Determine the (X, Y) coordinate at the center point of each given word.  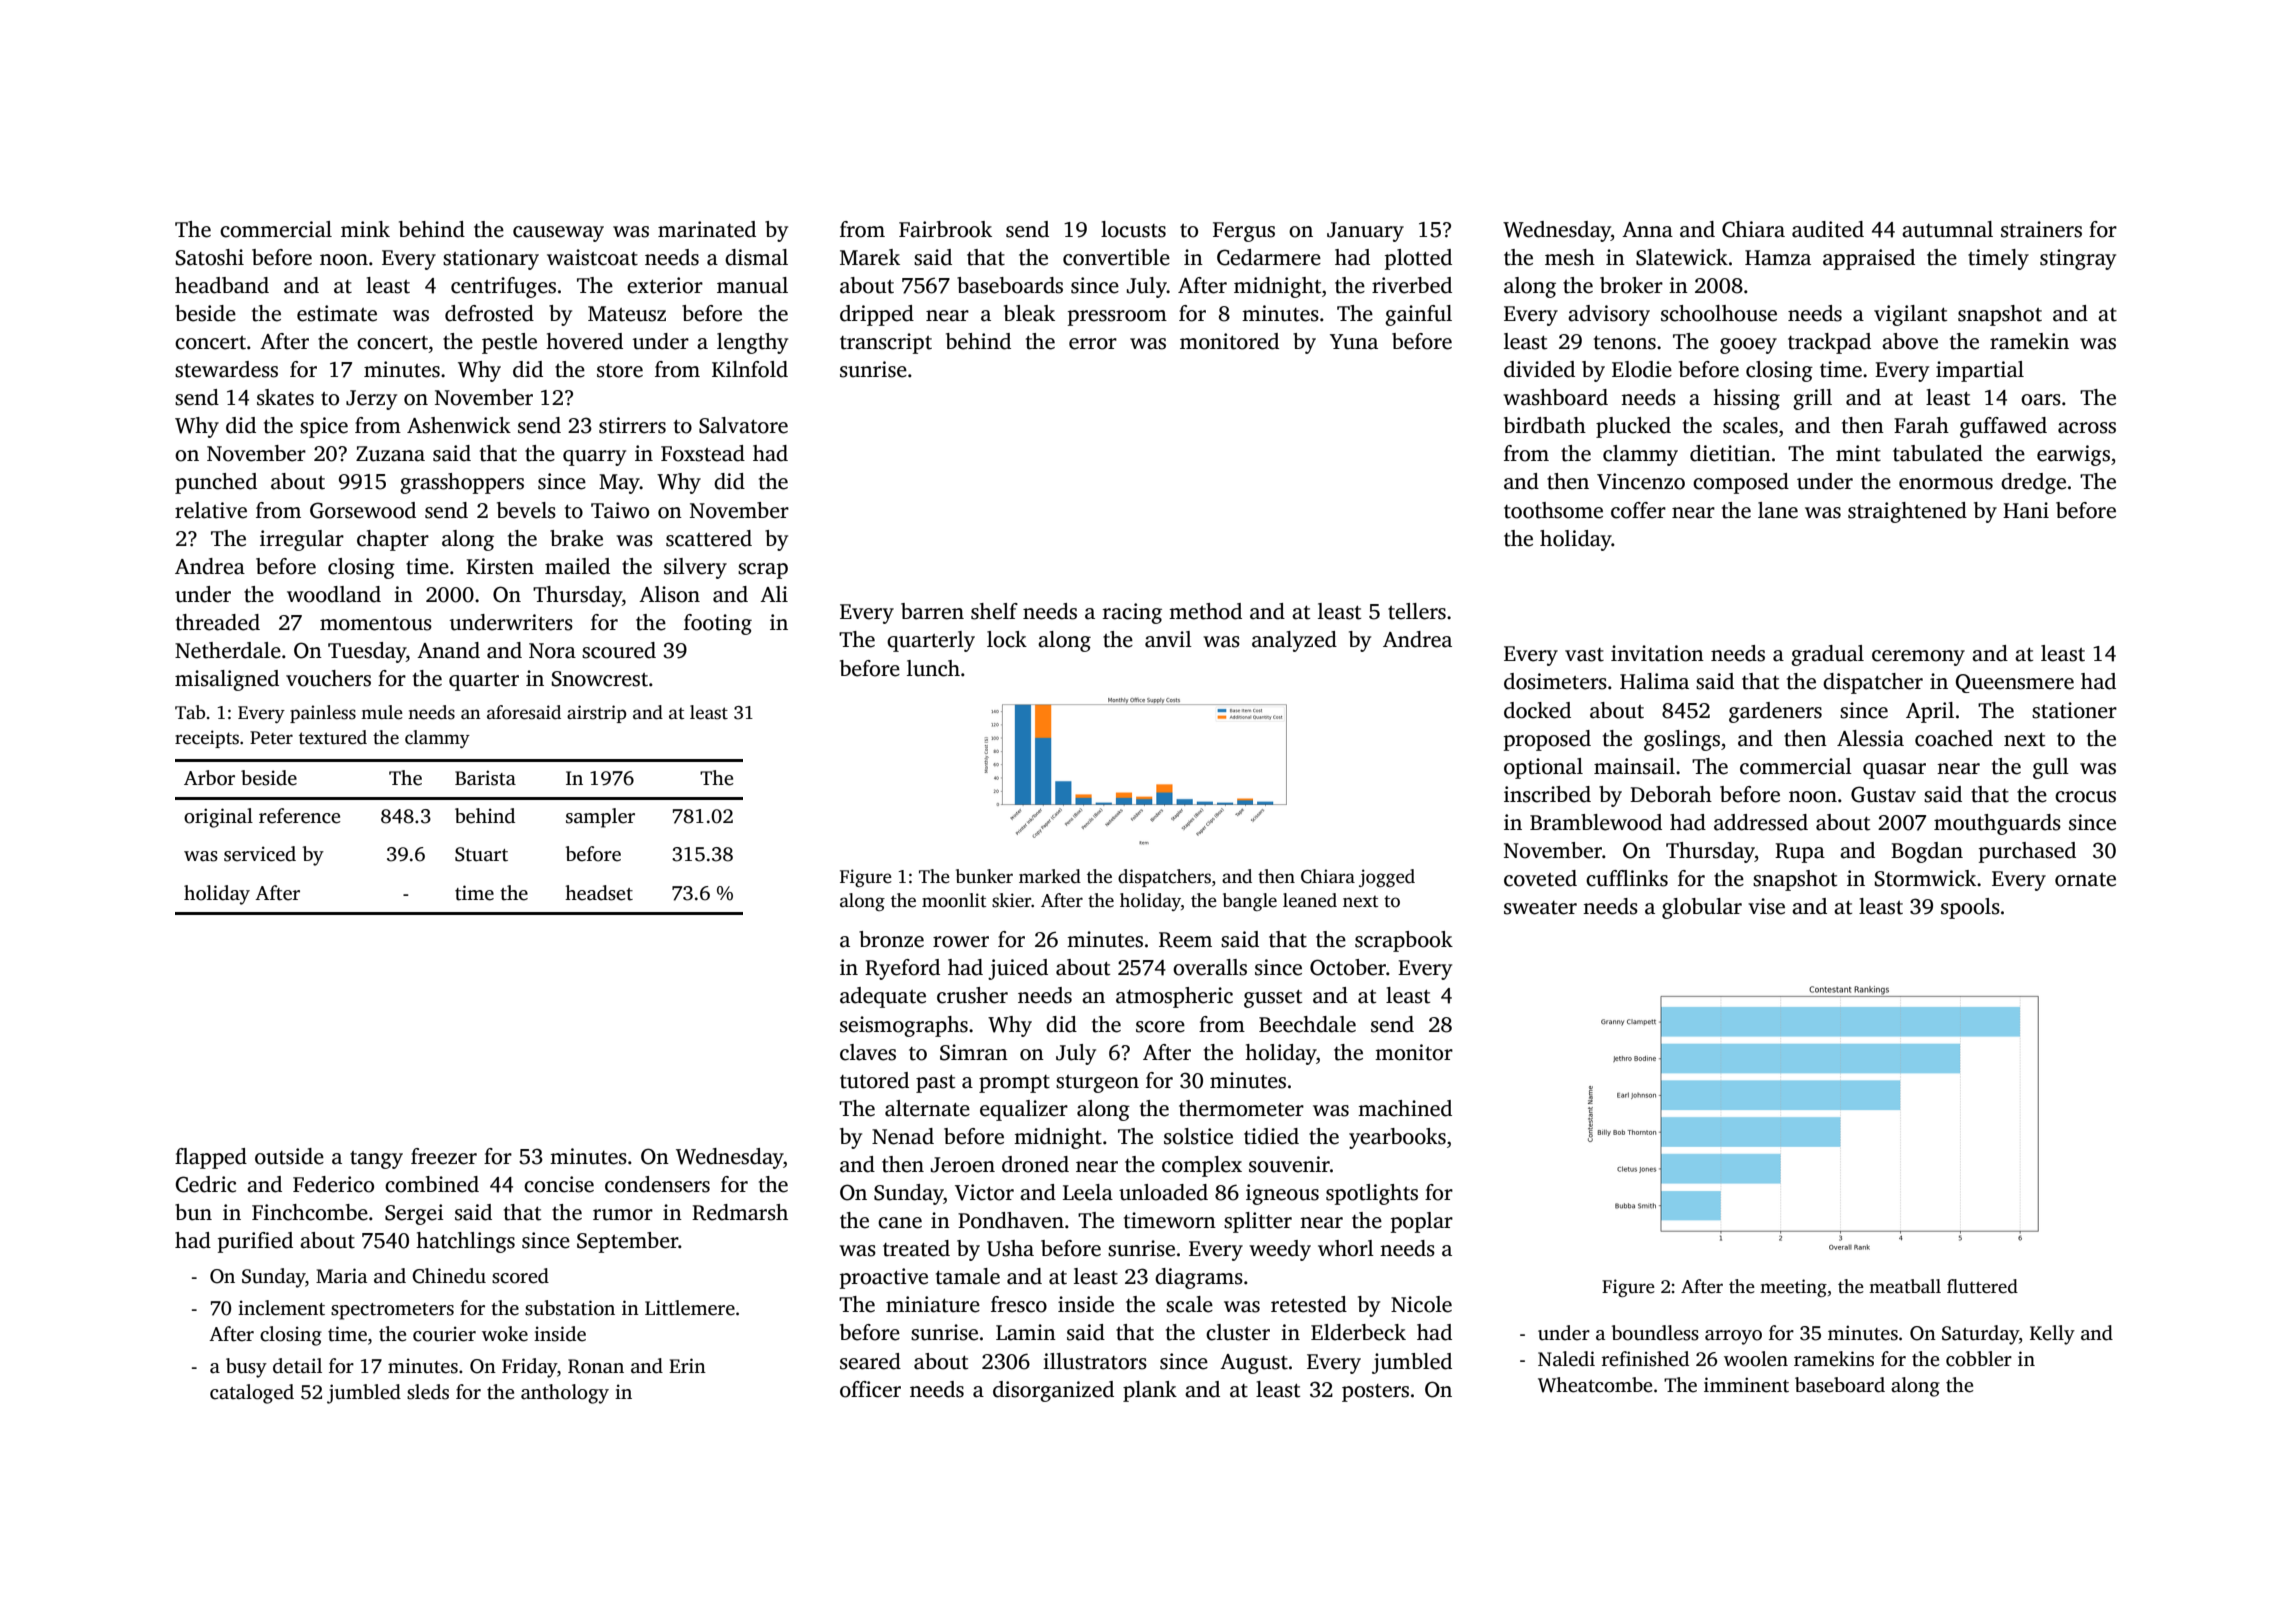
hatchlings (465, 1242)
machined (1405, 1108)
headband (222, 285)
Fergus (1244, 232)
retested (1309, 1304)
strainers (2041, 229)
